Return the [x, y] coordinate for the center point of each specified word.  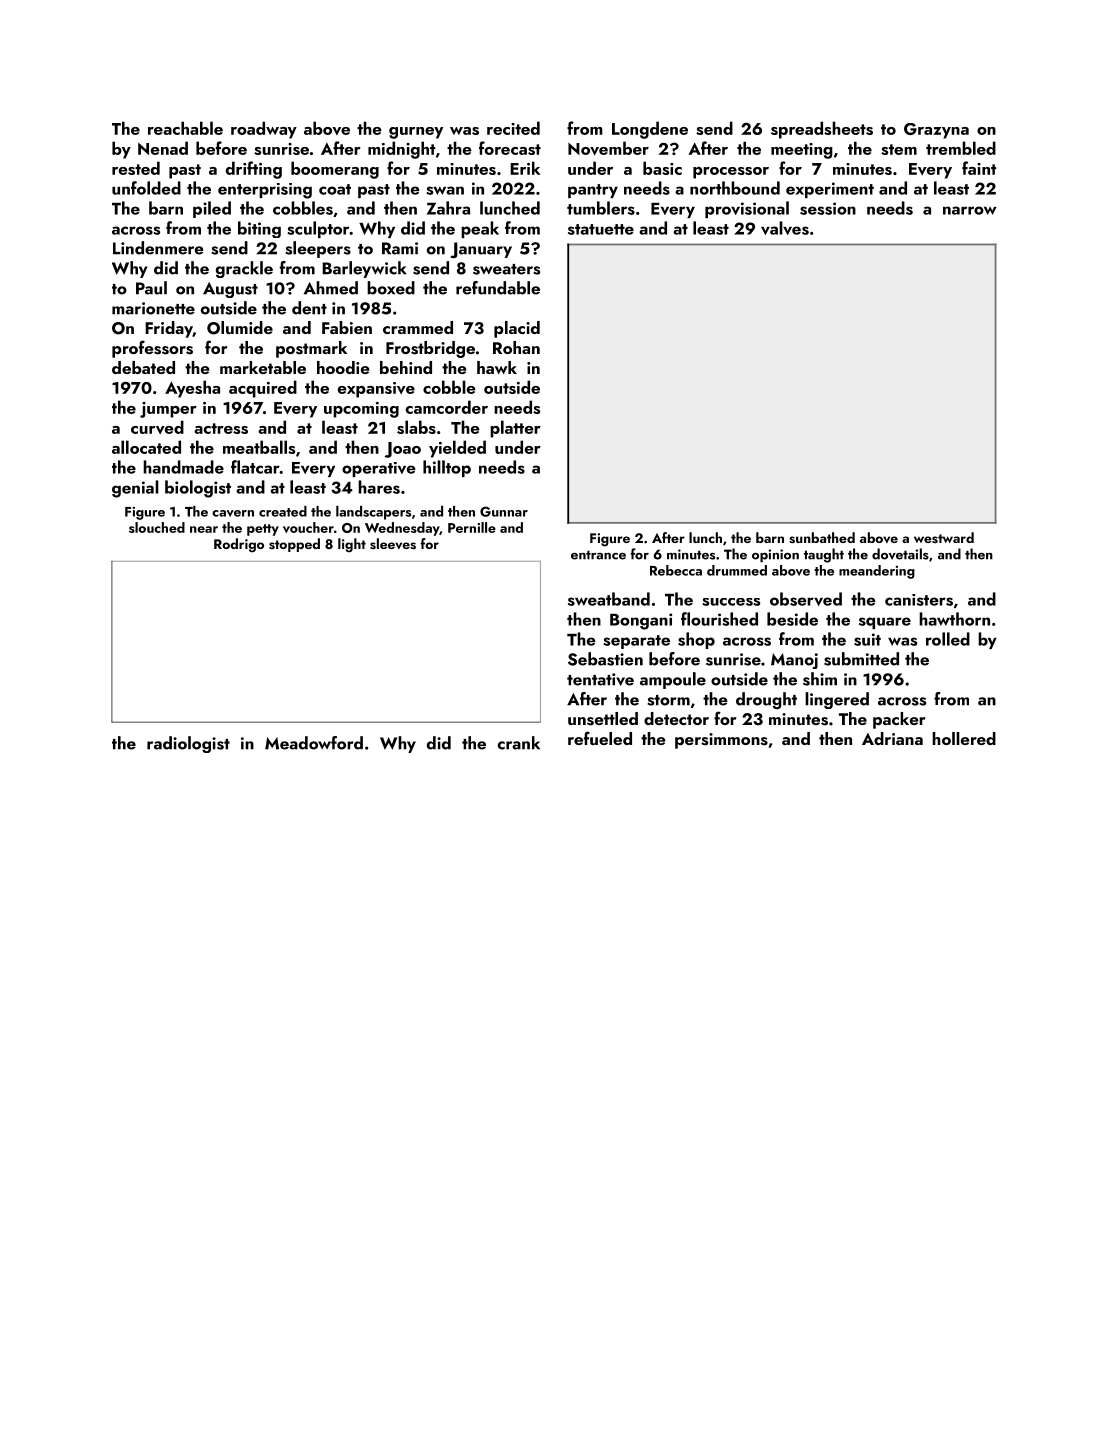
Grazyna [936, 131]
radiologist [188, 744]
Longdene [650, 130]
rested [136, 168]
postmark [311, 349]
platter [515, 429]
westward [944, 537]
